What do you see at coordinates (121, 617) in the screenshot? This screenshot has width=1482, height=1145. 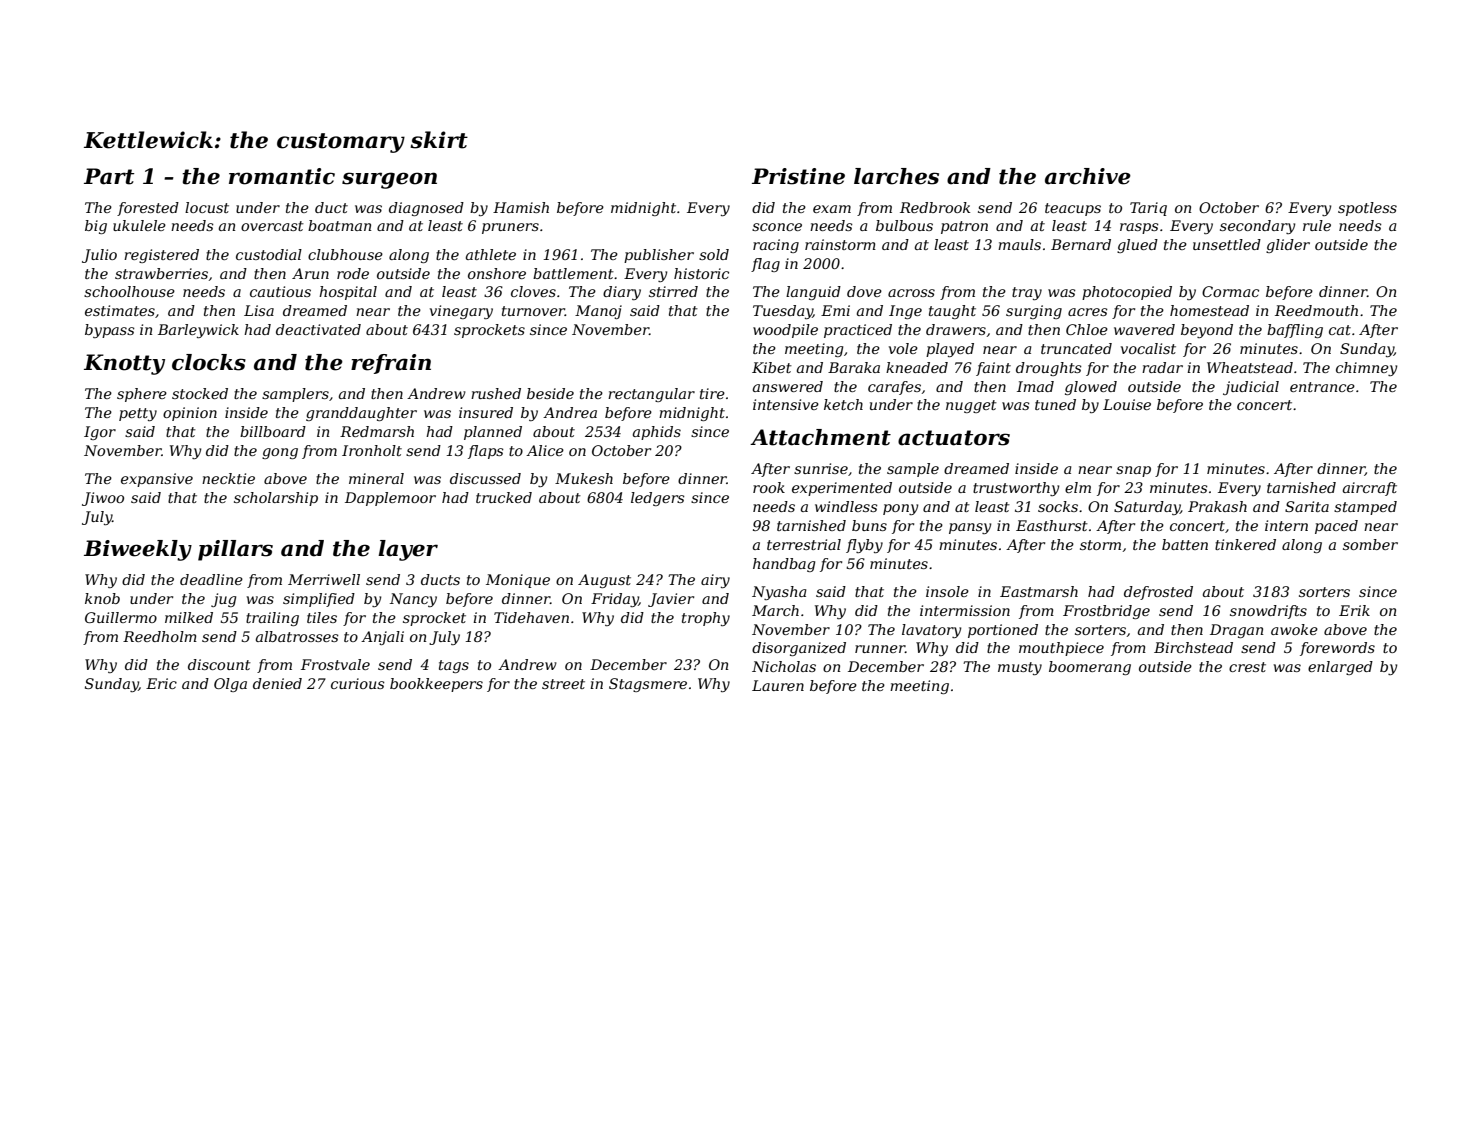 I see `Guillermo` at bounding box center [121, 617].
